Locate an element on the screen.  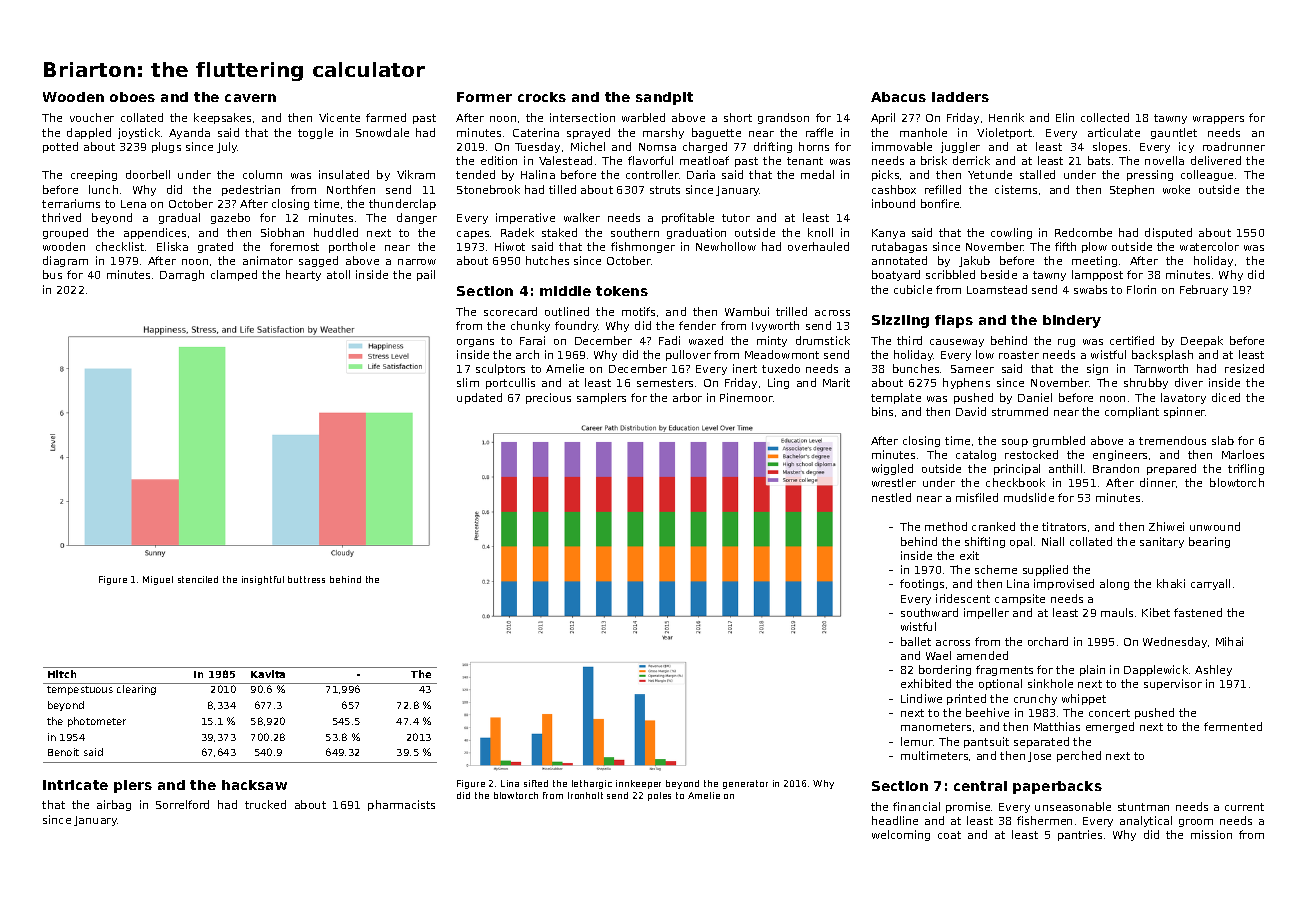
wiggled is located at coordinates (892, 469).
